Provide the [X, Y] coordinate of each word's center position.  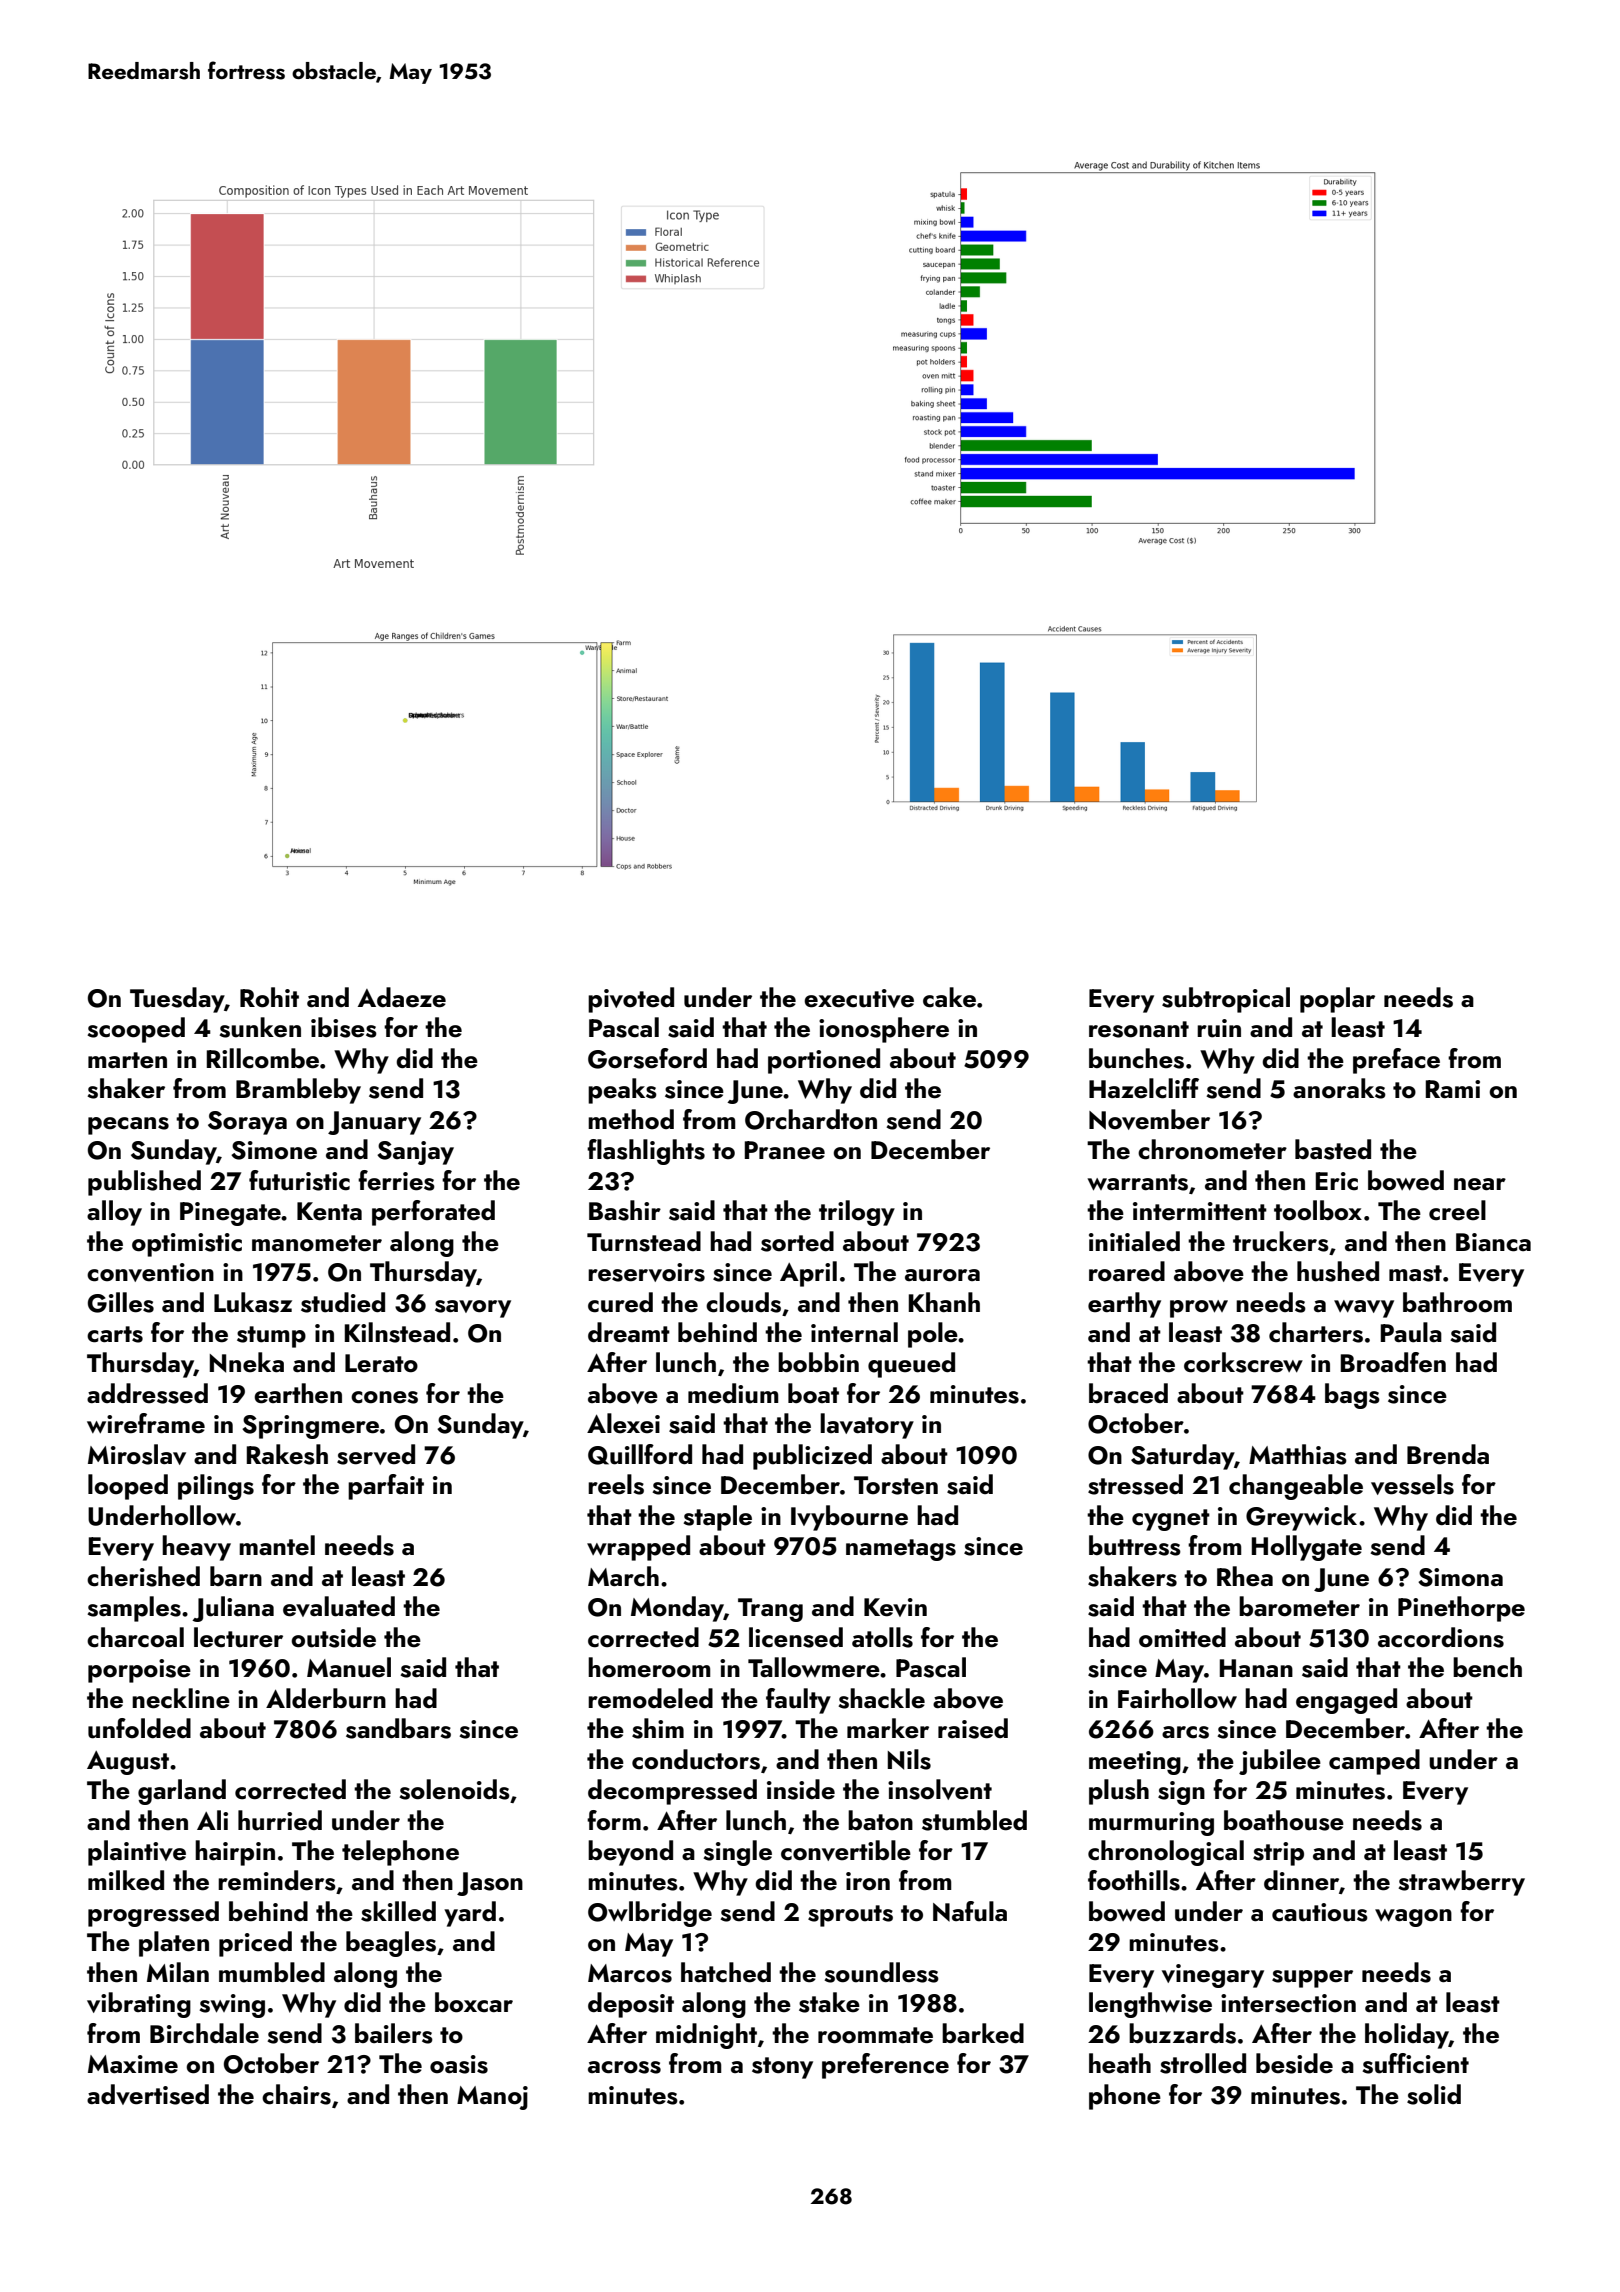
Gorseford [647, 1058]
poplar [1337, 1000]
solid [1434, 2094]
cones [384, 1397]
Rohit [269, 997]
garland [182, 1792]
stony [782, 2068]
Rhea [1245, 1576]
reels [616, 1484]
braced [1128, 1393]
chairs [296, 2094]
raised [973, 1728]
